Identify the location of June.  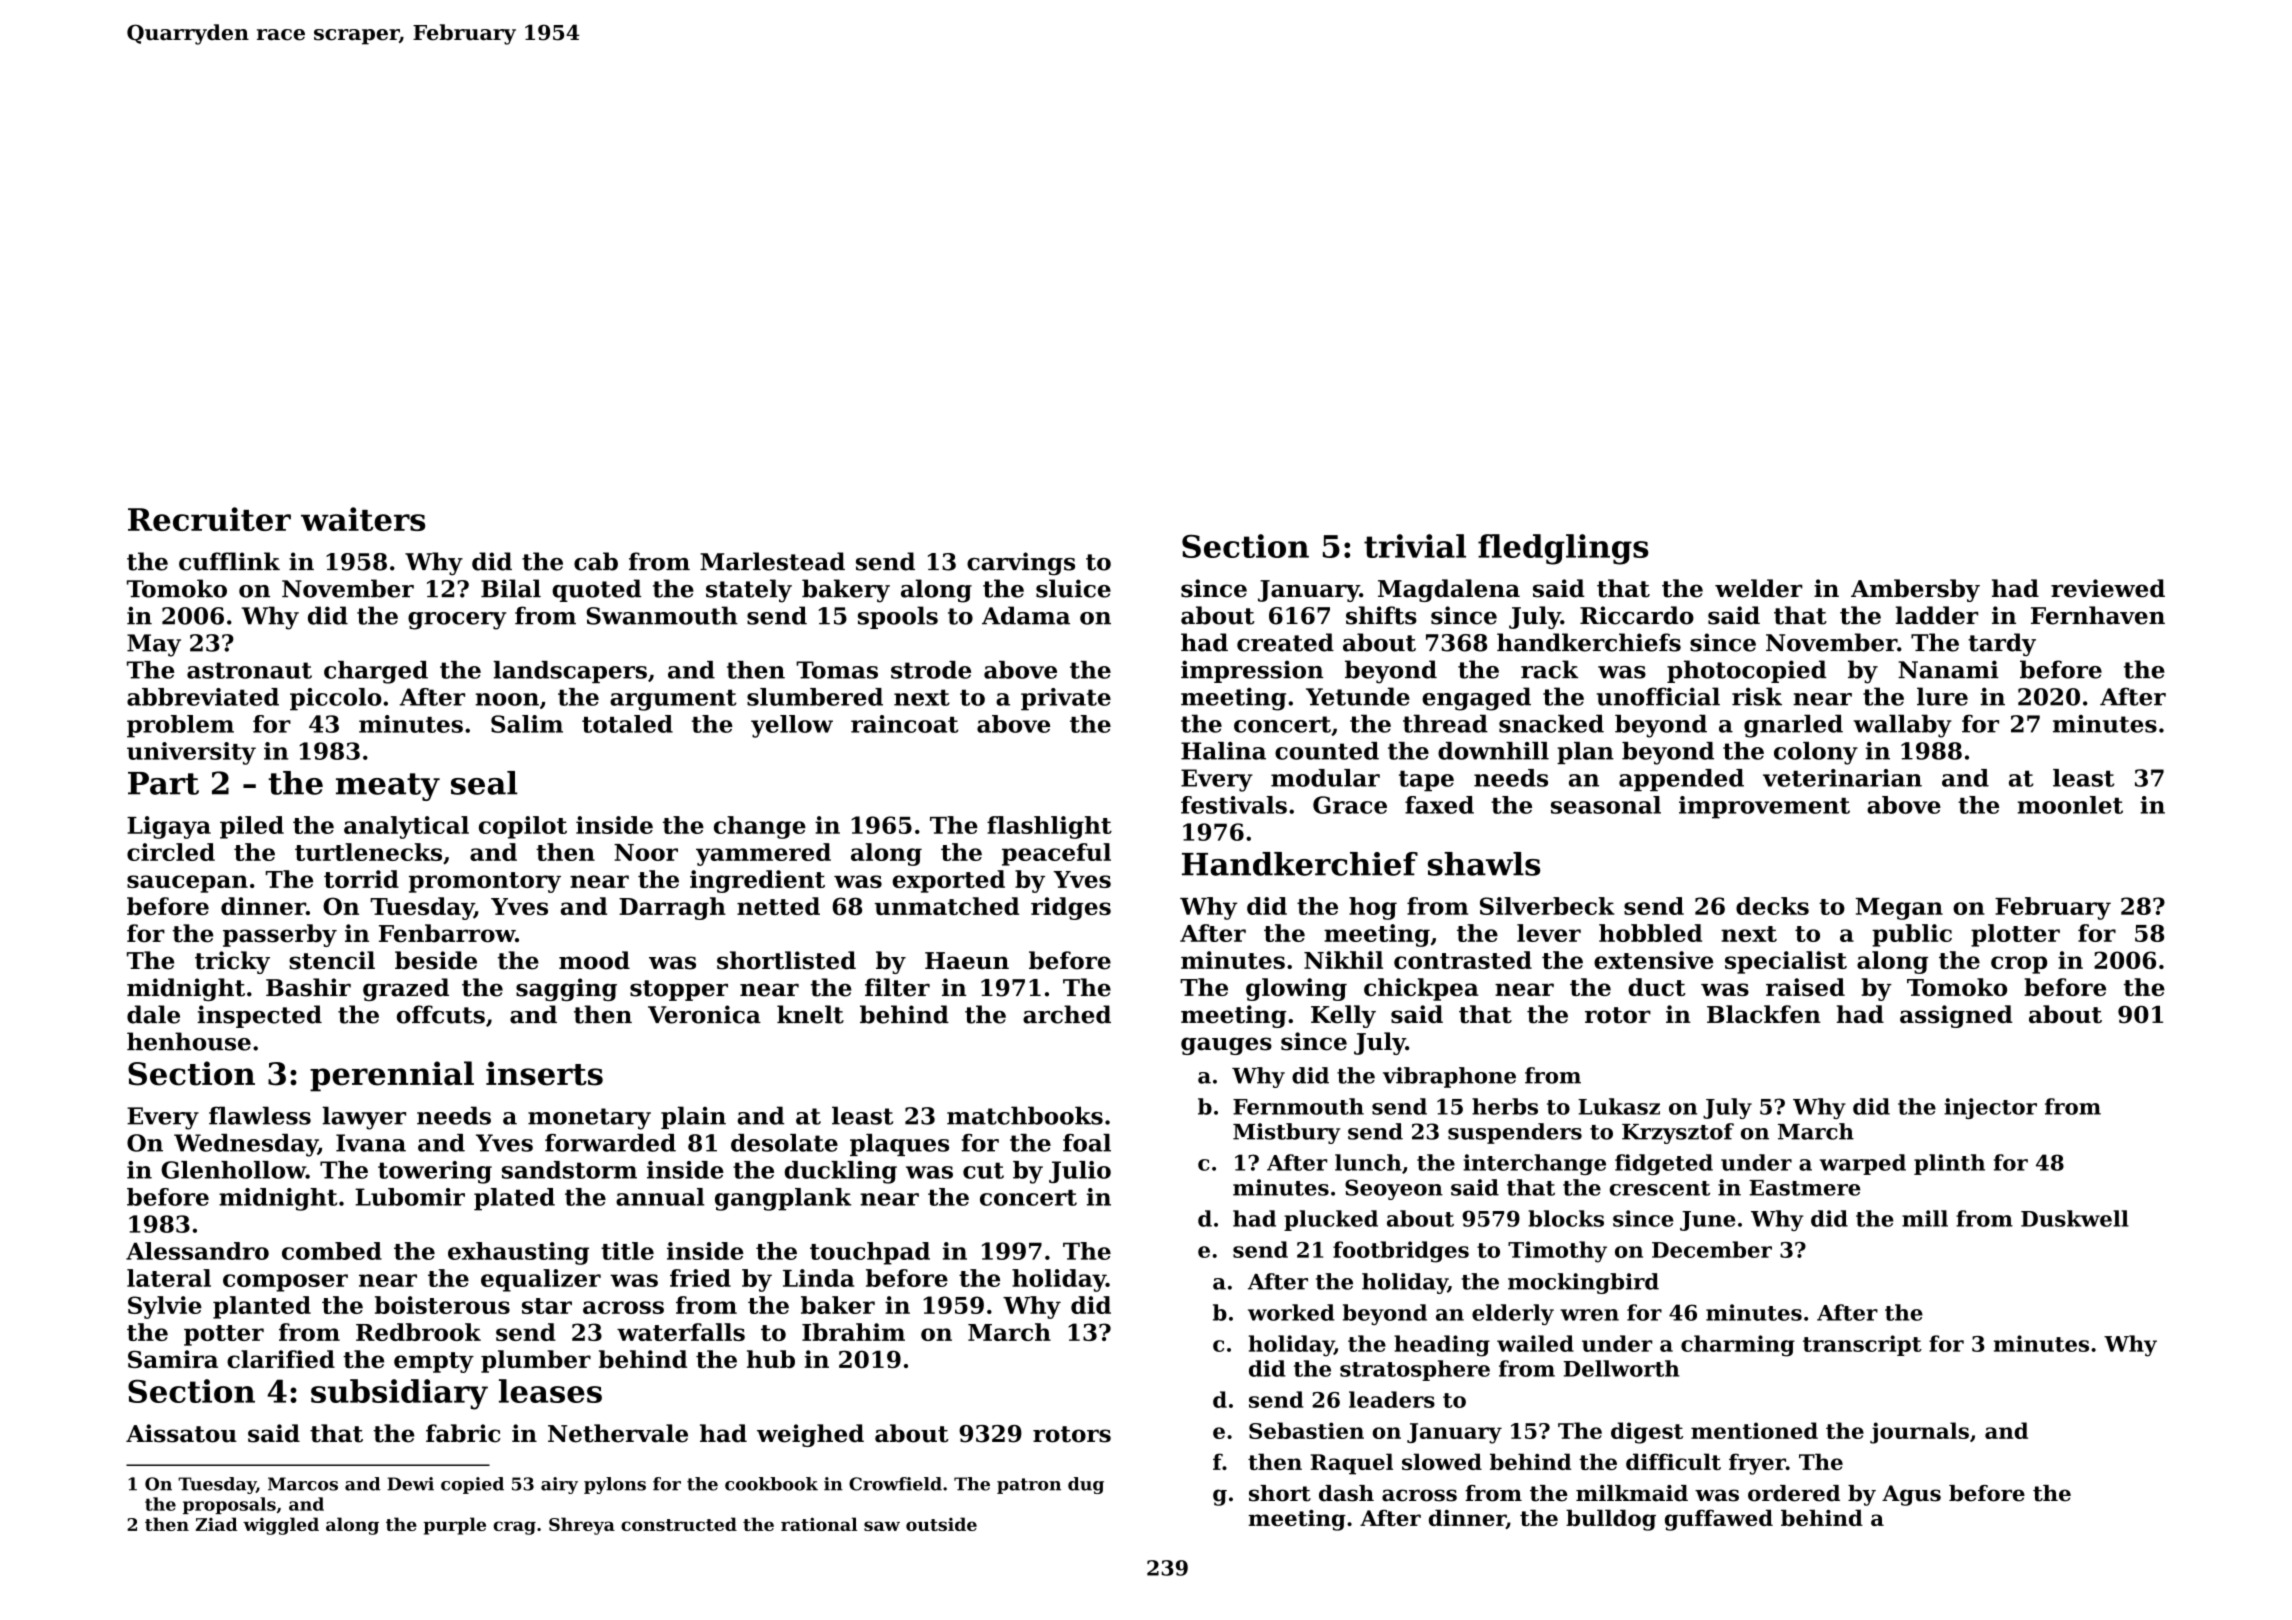
(1707, 1221).
